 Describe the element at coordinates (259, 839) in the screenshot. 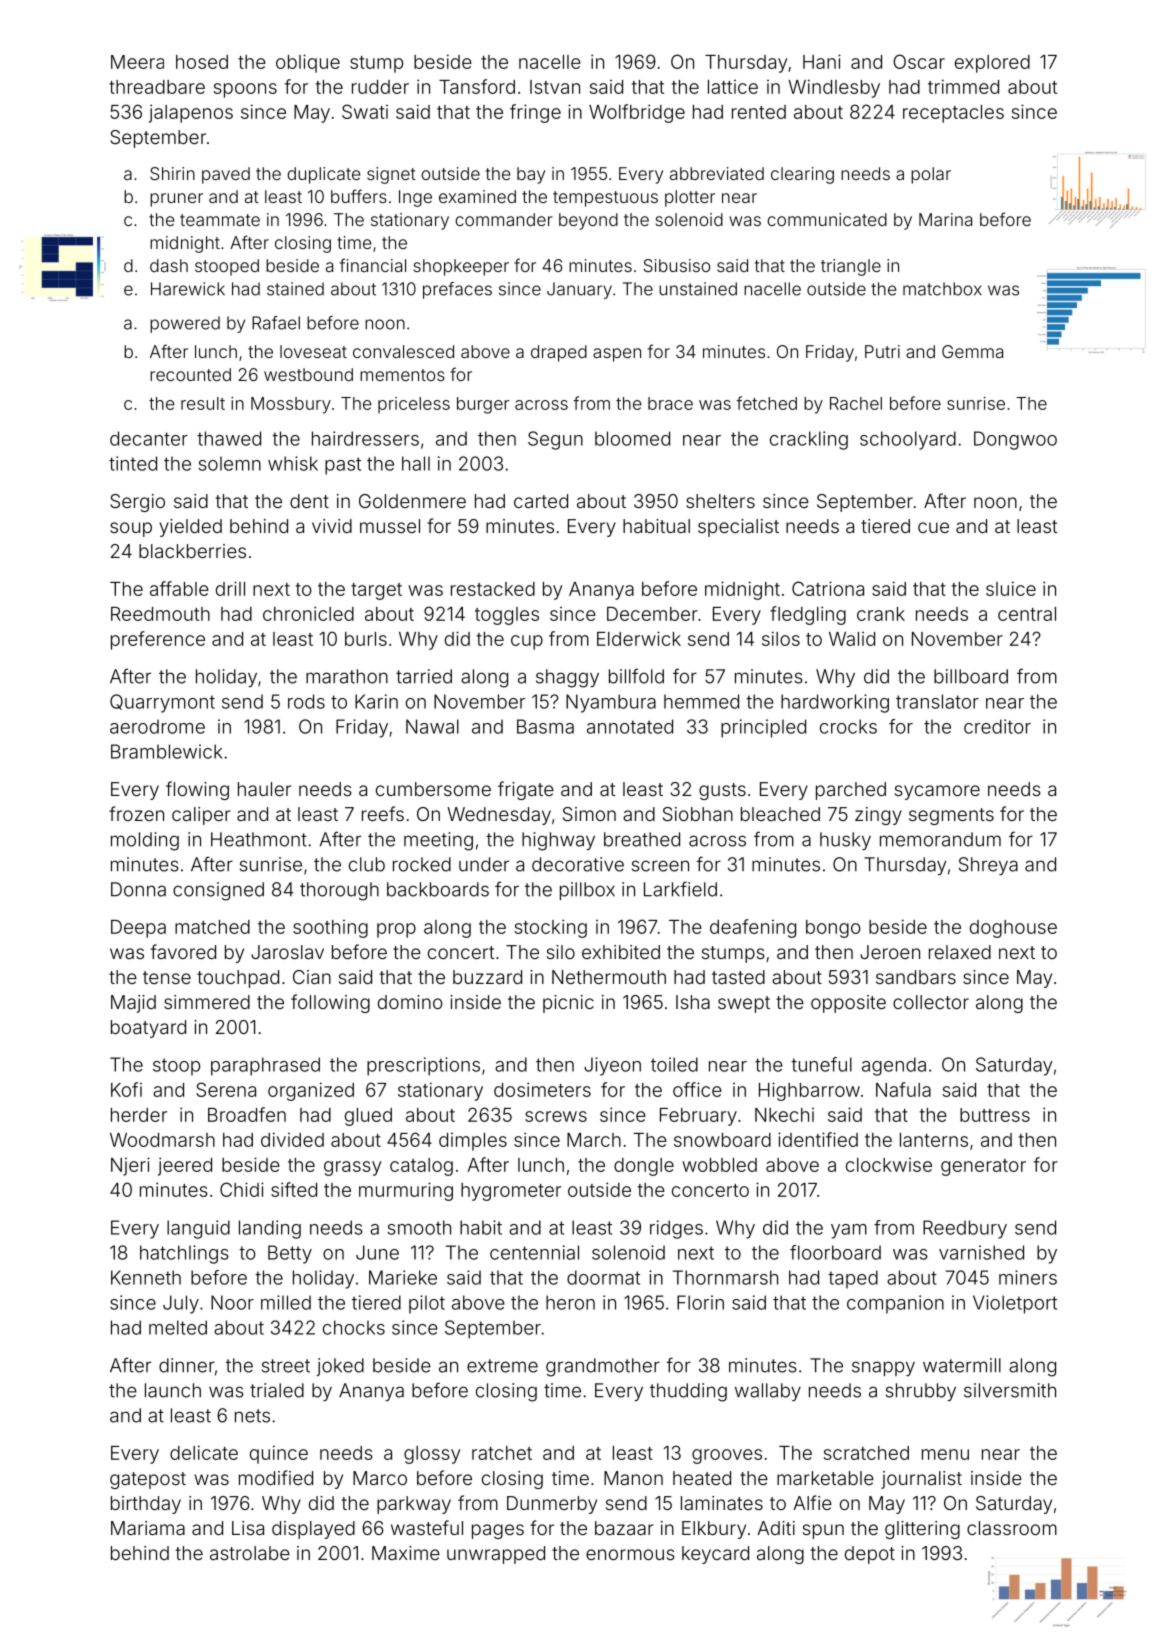

I see `Heathmont` at that location.
